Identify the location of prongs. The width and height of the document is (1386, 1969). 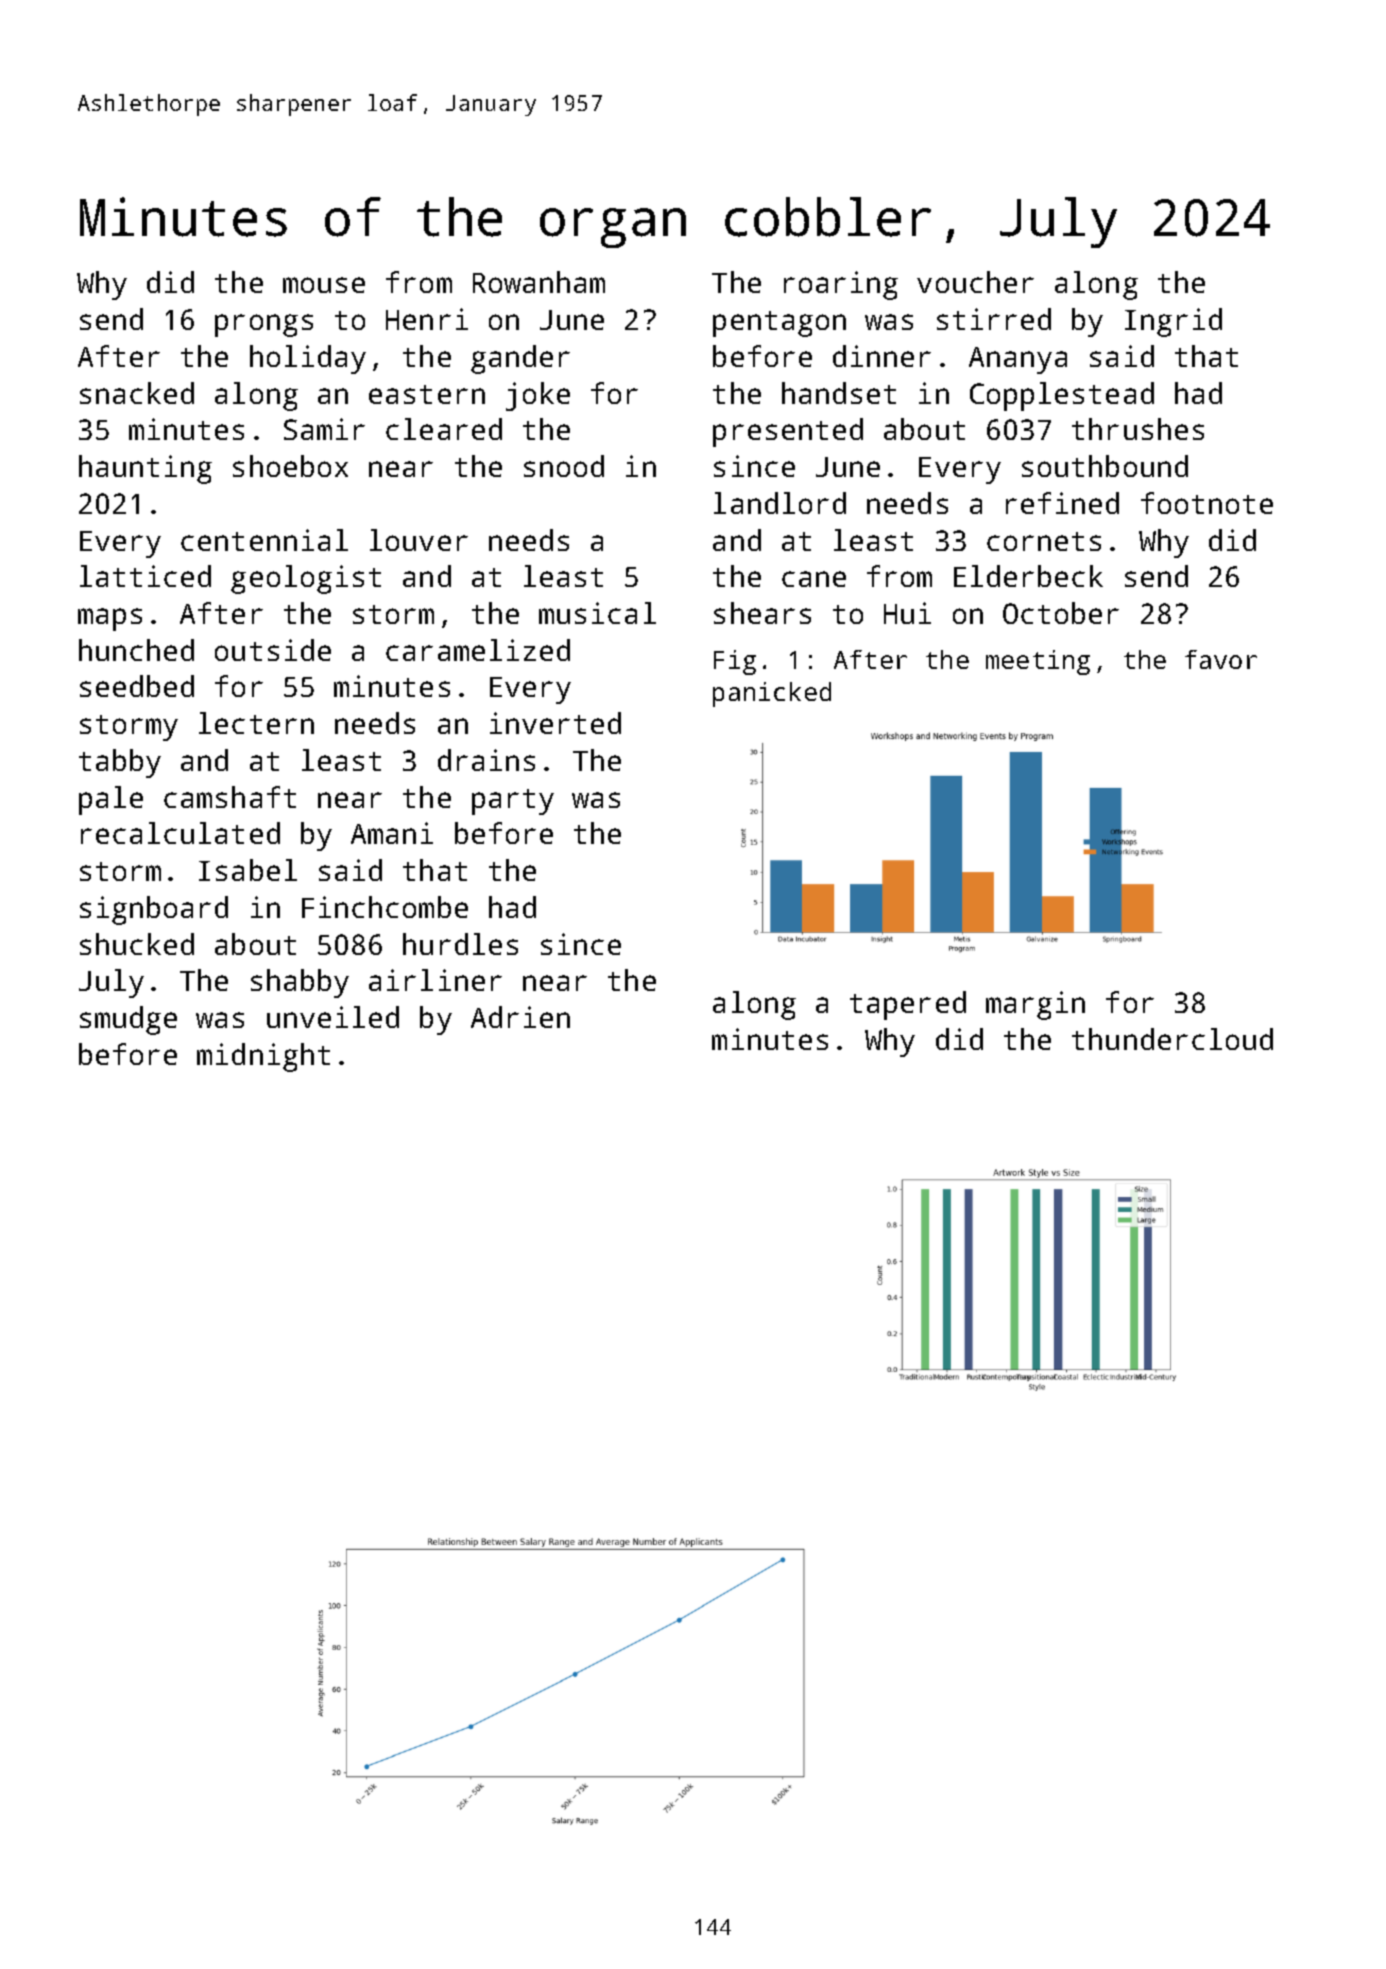
(264, 325).
